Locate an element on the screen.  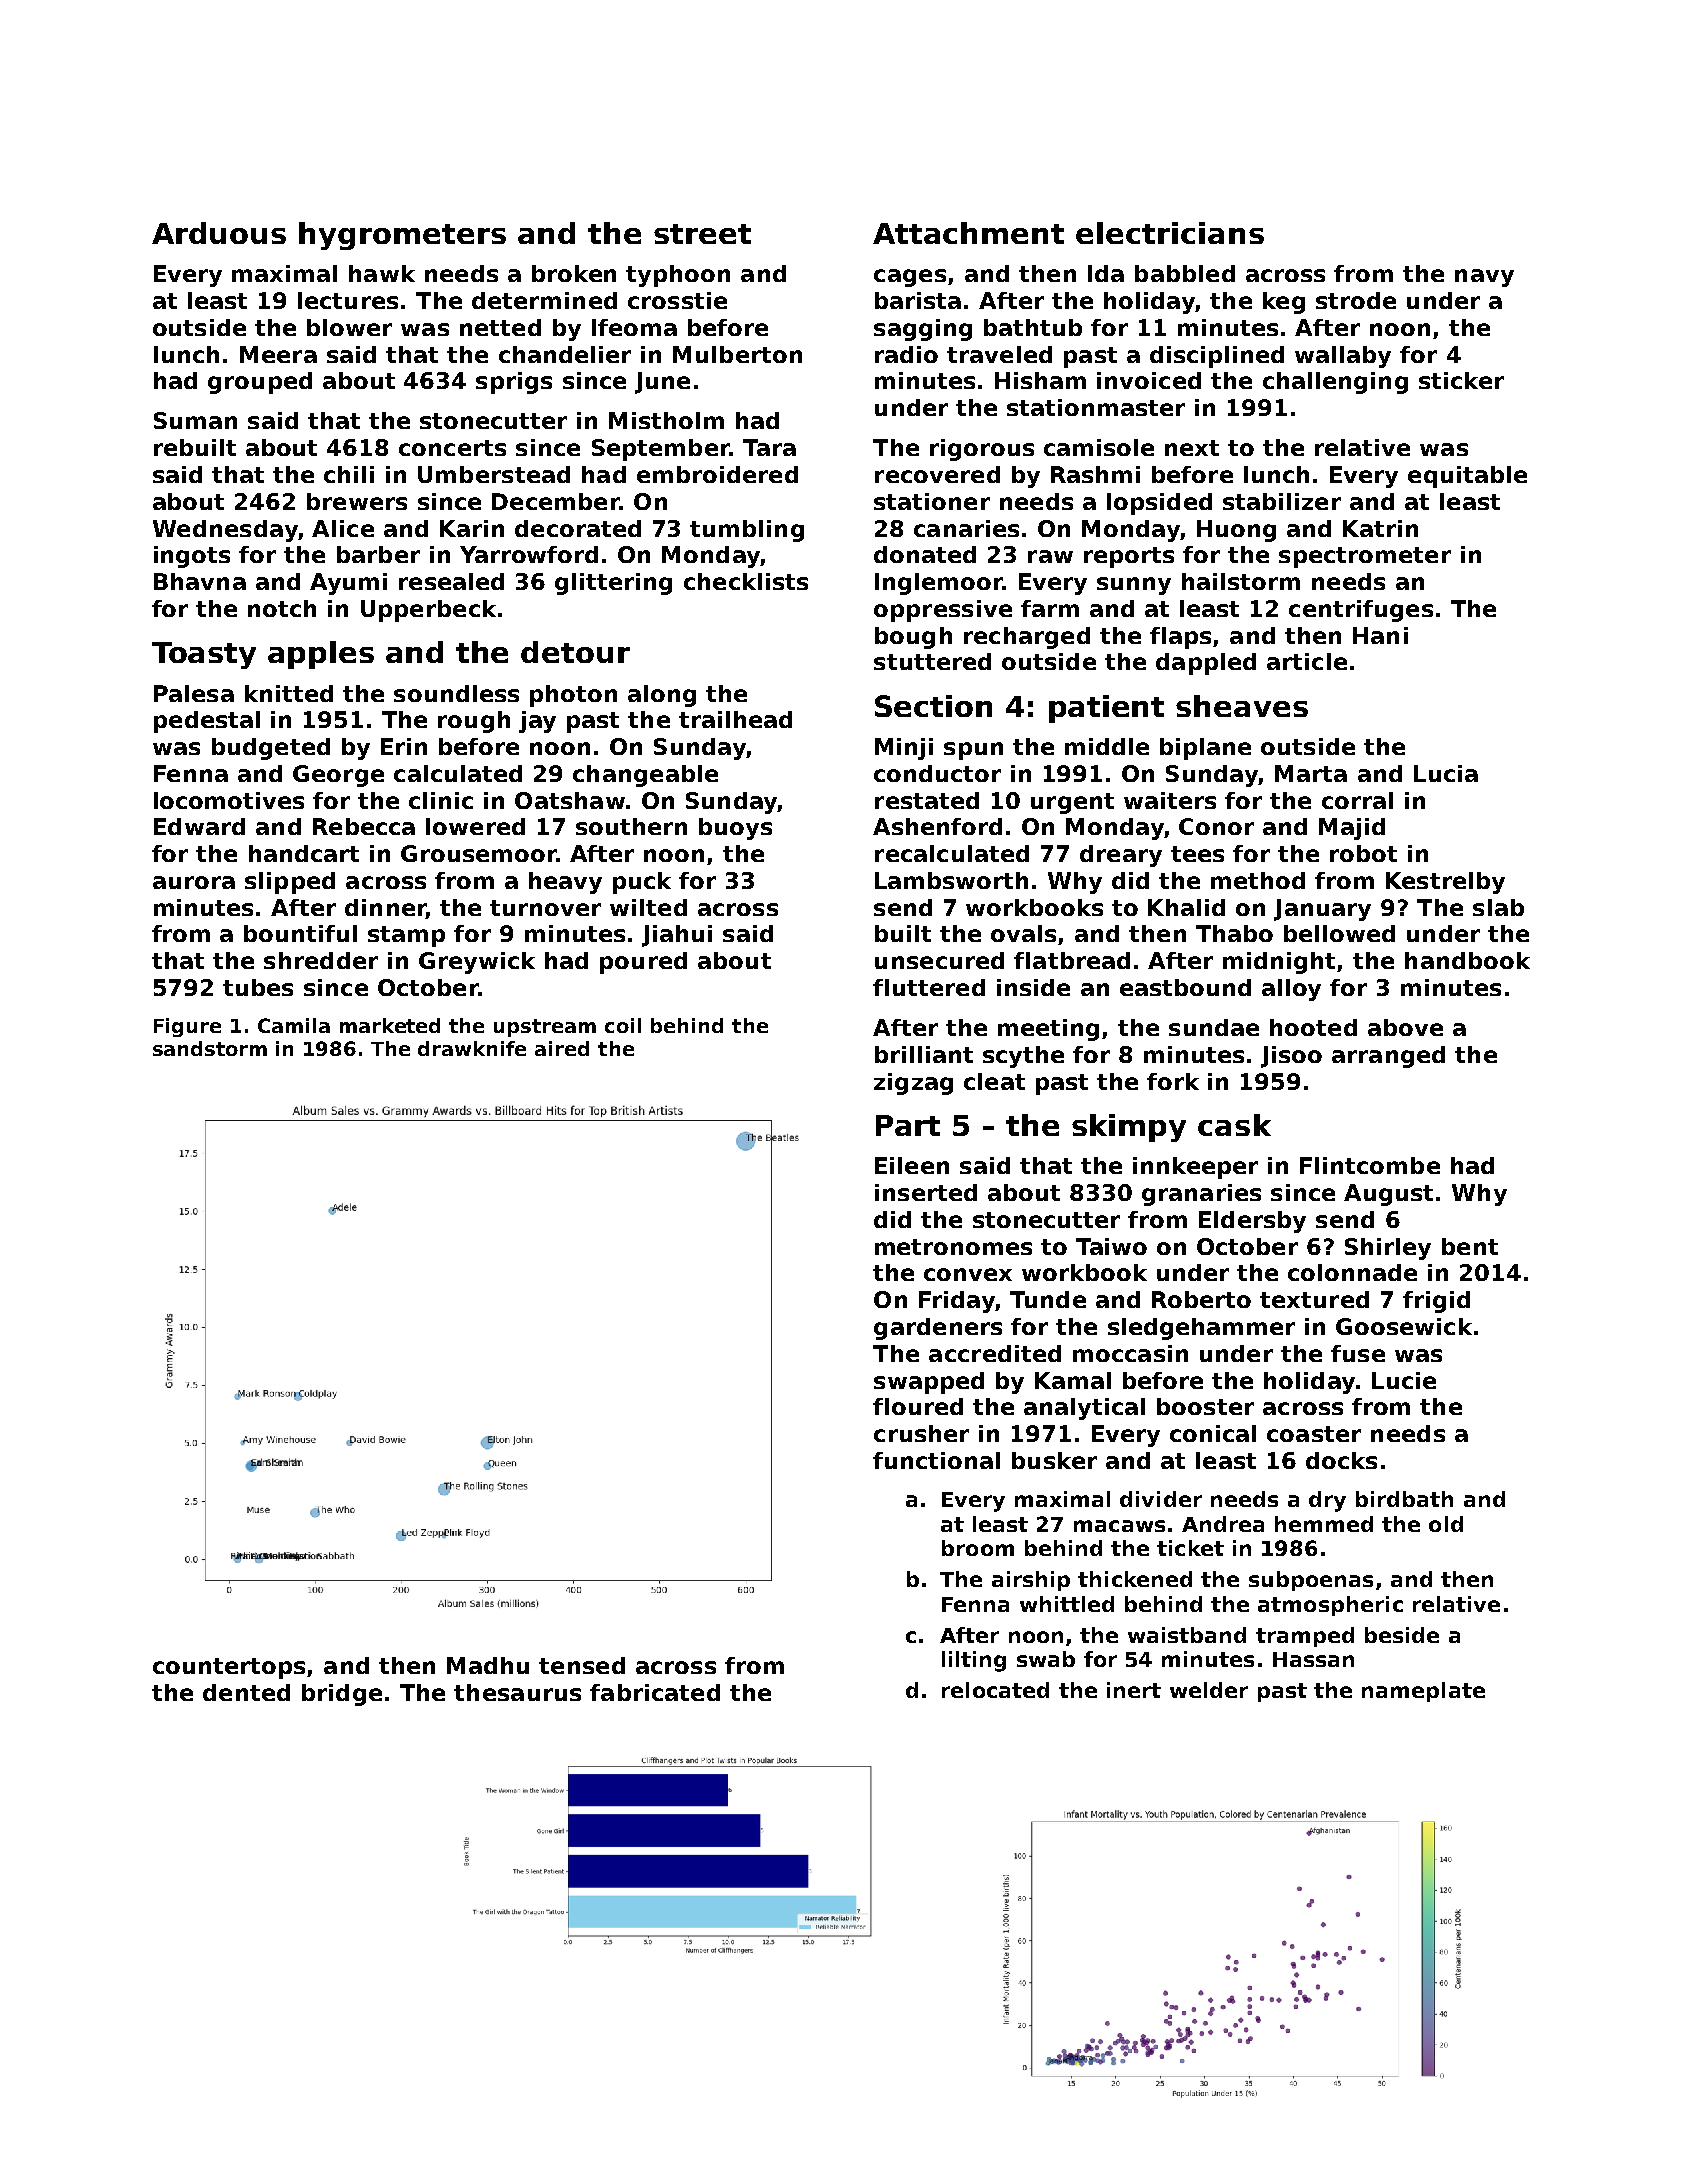
hailstorm is located at coordinates (1241, 581).
